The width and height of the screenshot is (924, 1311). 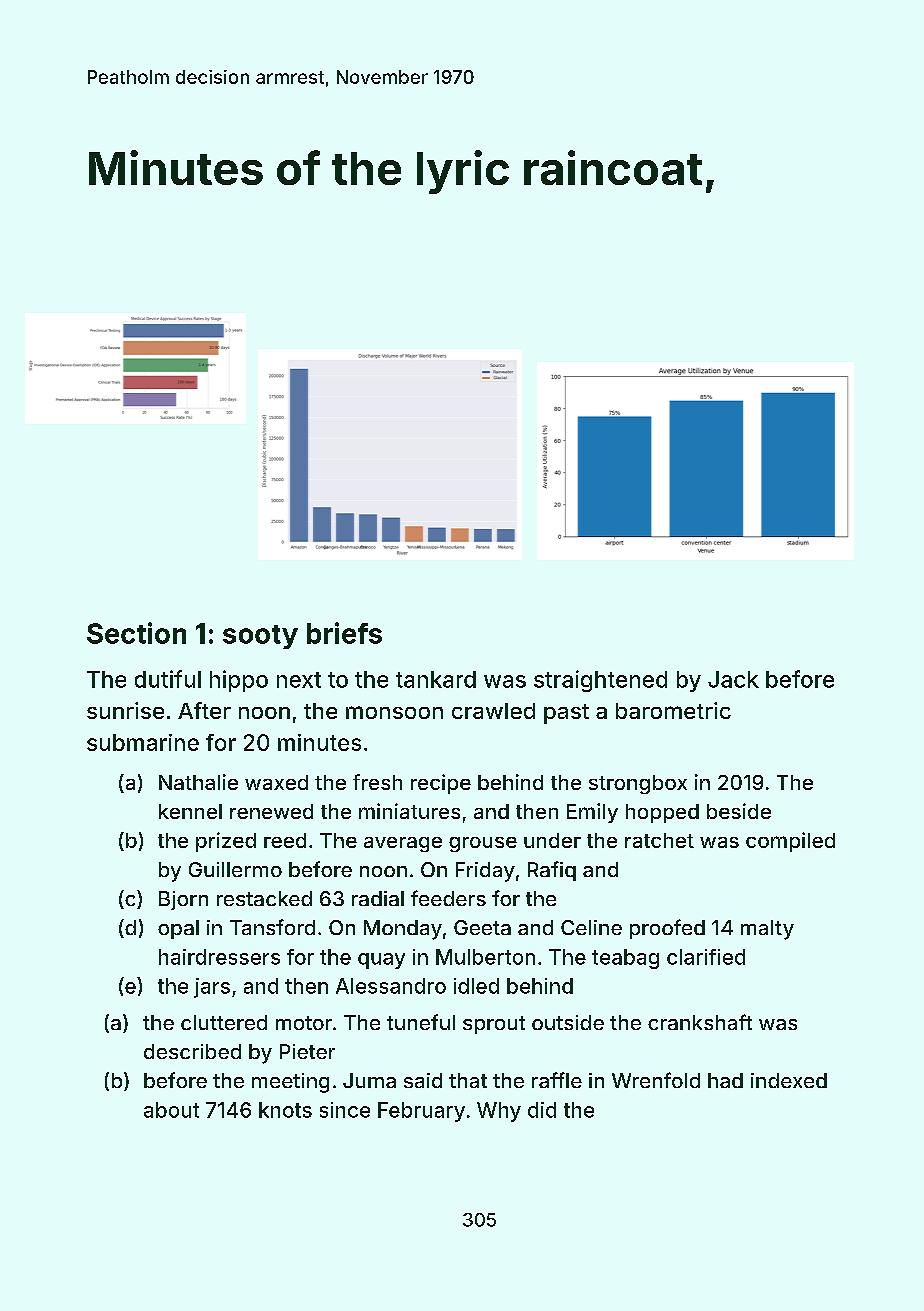 What do you see at coordinates (190, 811) in the screenshot?
I see `kennel` at bounding box center [190, 811].
